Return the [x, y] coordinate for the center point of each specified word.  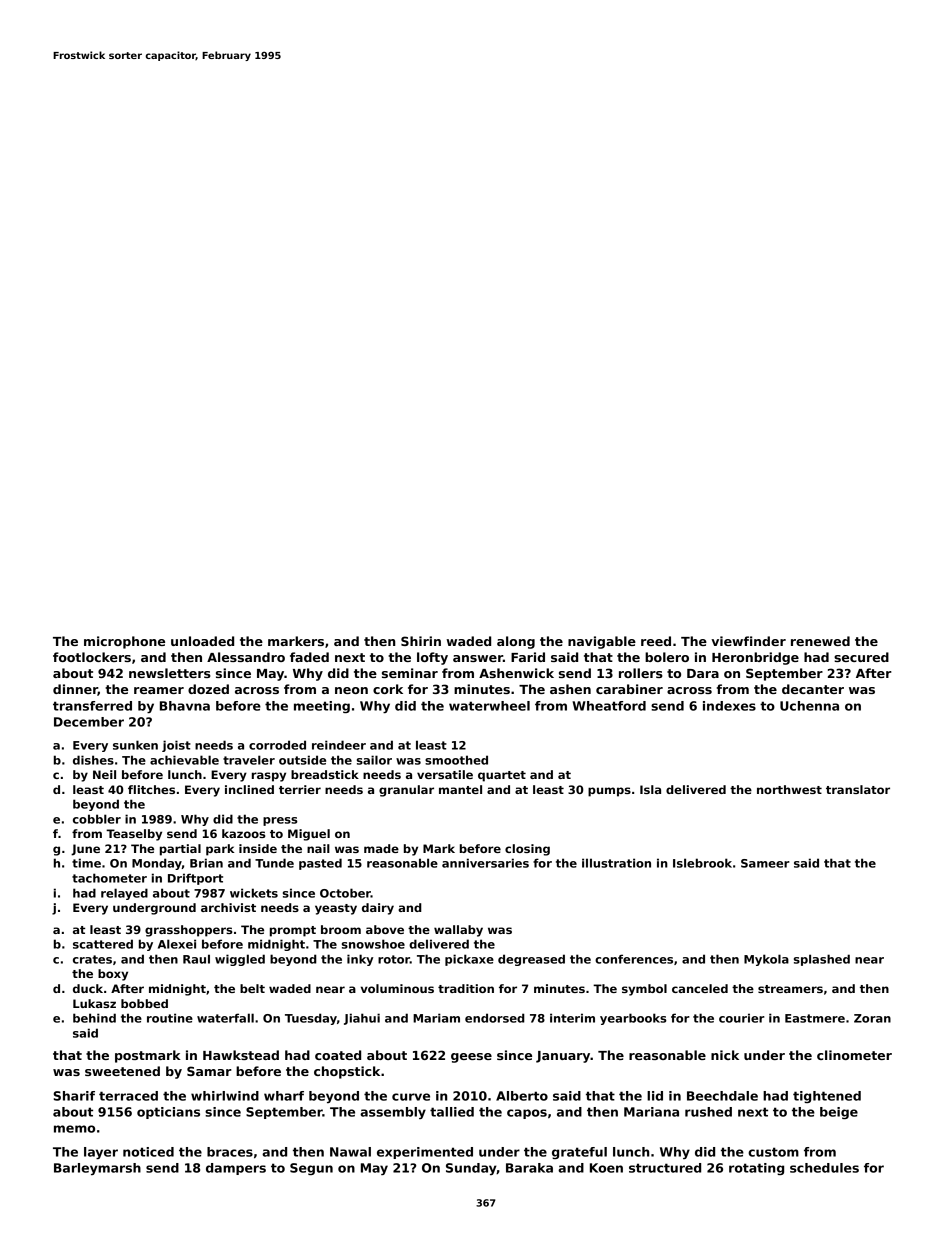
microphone [124, 642]
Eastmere [815, 1018]
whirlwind [225, 1096]
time [86, 863]
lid [655, 1096]
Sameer [765, 863]
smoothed [456, 760]
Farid [528, 657]
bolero [667, 657]
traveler [249, 760]
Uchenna [809, 706]
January [563, 1057]
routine [170, 1018]
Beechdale [722, 1096]
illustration [616, 863]
